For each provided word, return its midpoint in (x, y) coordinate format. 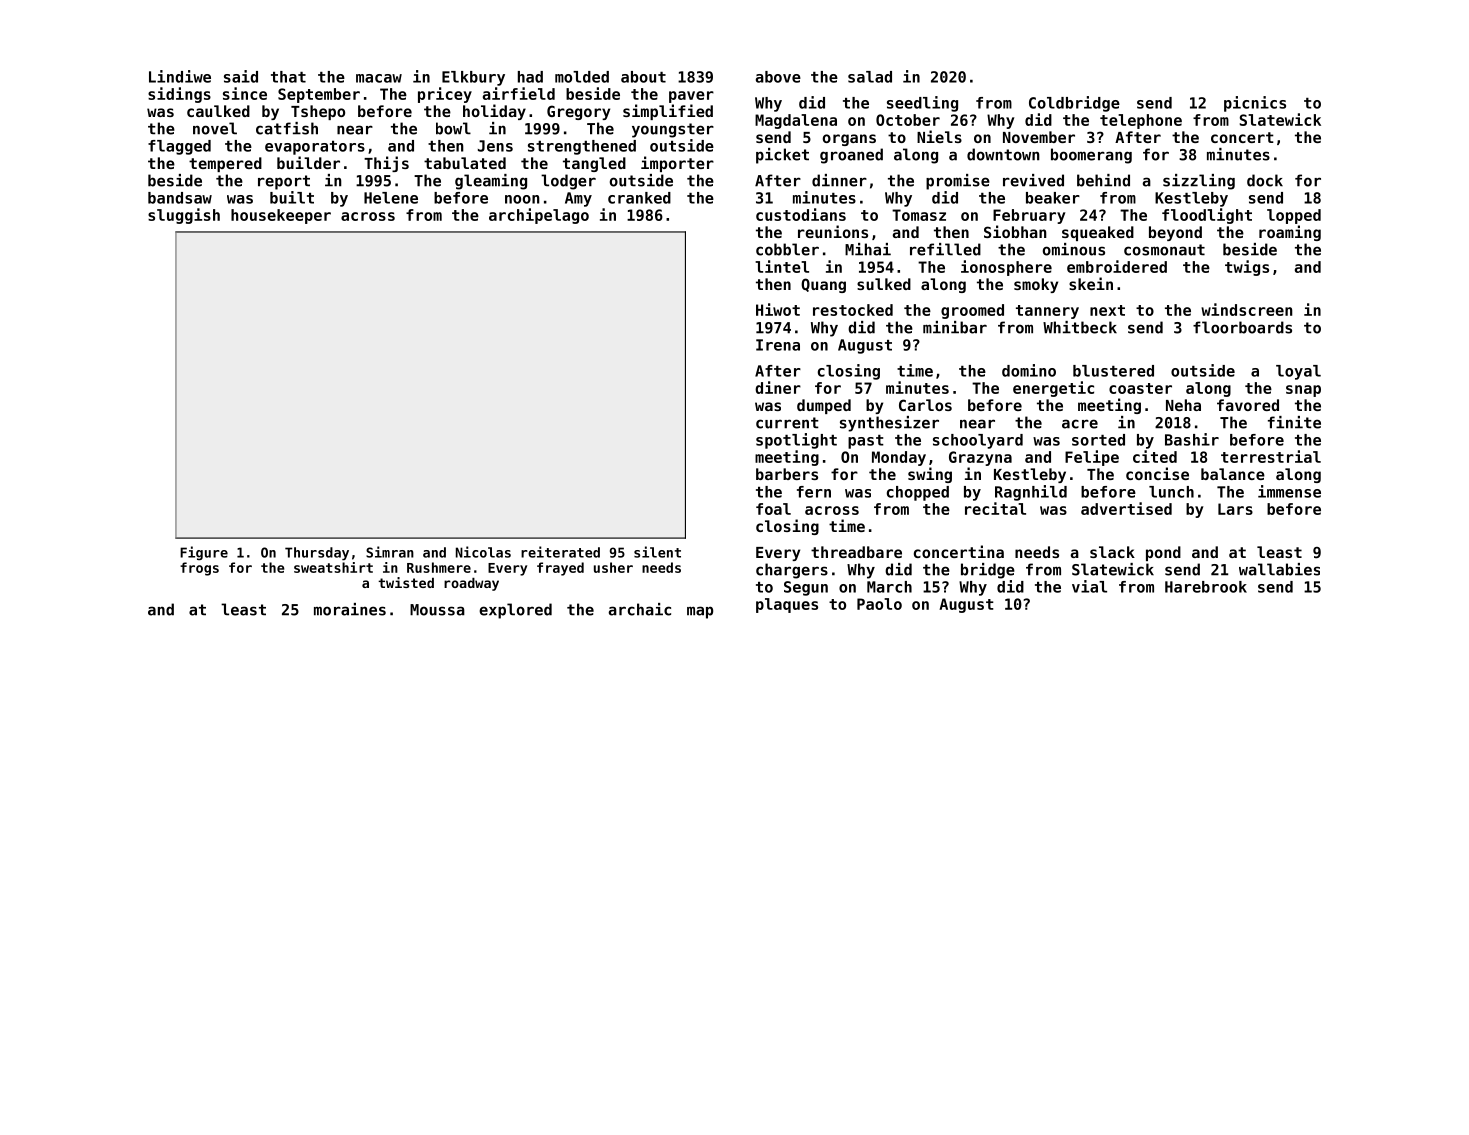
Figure (204, 553)
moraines (350, 609)
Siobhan (1015, 231)
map (700, 612)
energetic (1053, 389)
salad (870, 77)
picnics (1255, 104)
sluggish (184, 216)
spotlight (796, 441)
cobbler (787, 249)
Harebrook (1206, 587)
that (288, 77)
